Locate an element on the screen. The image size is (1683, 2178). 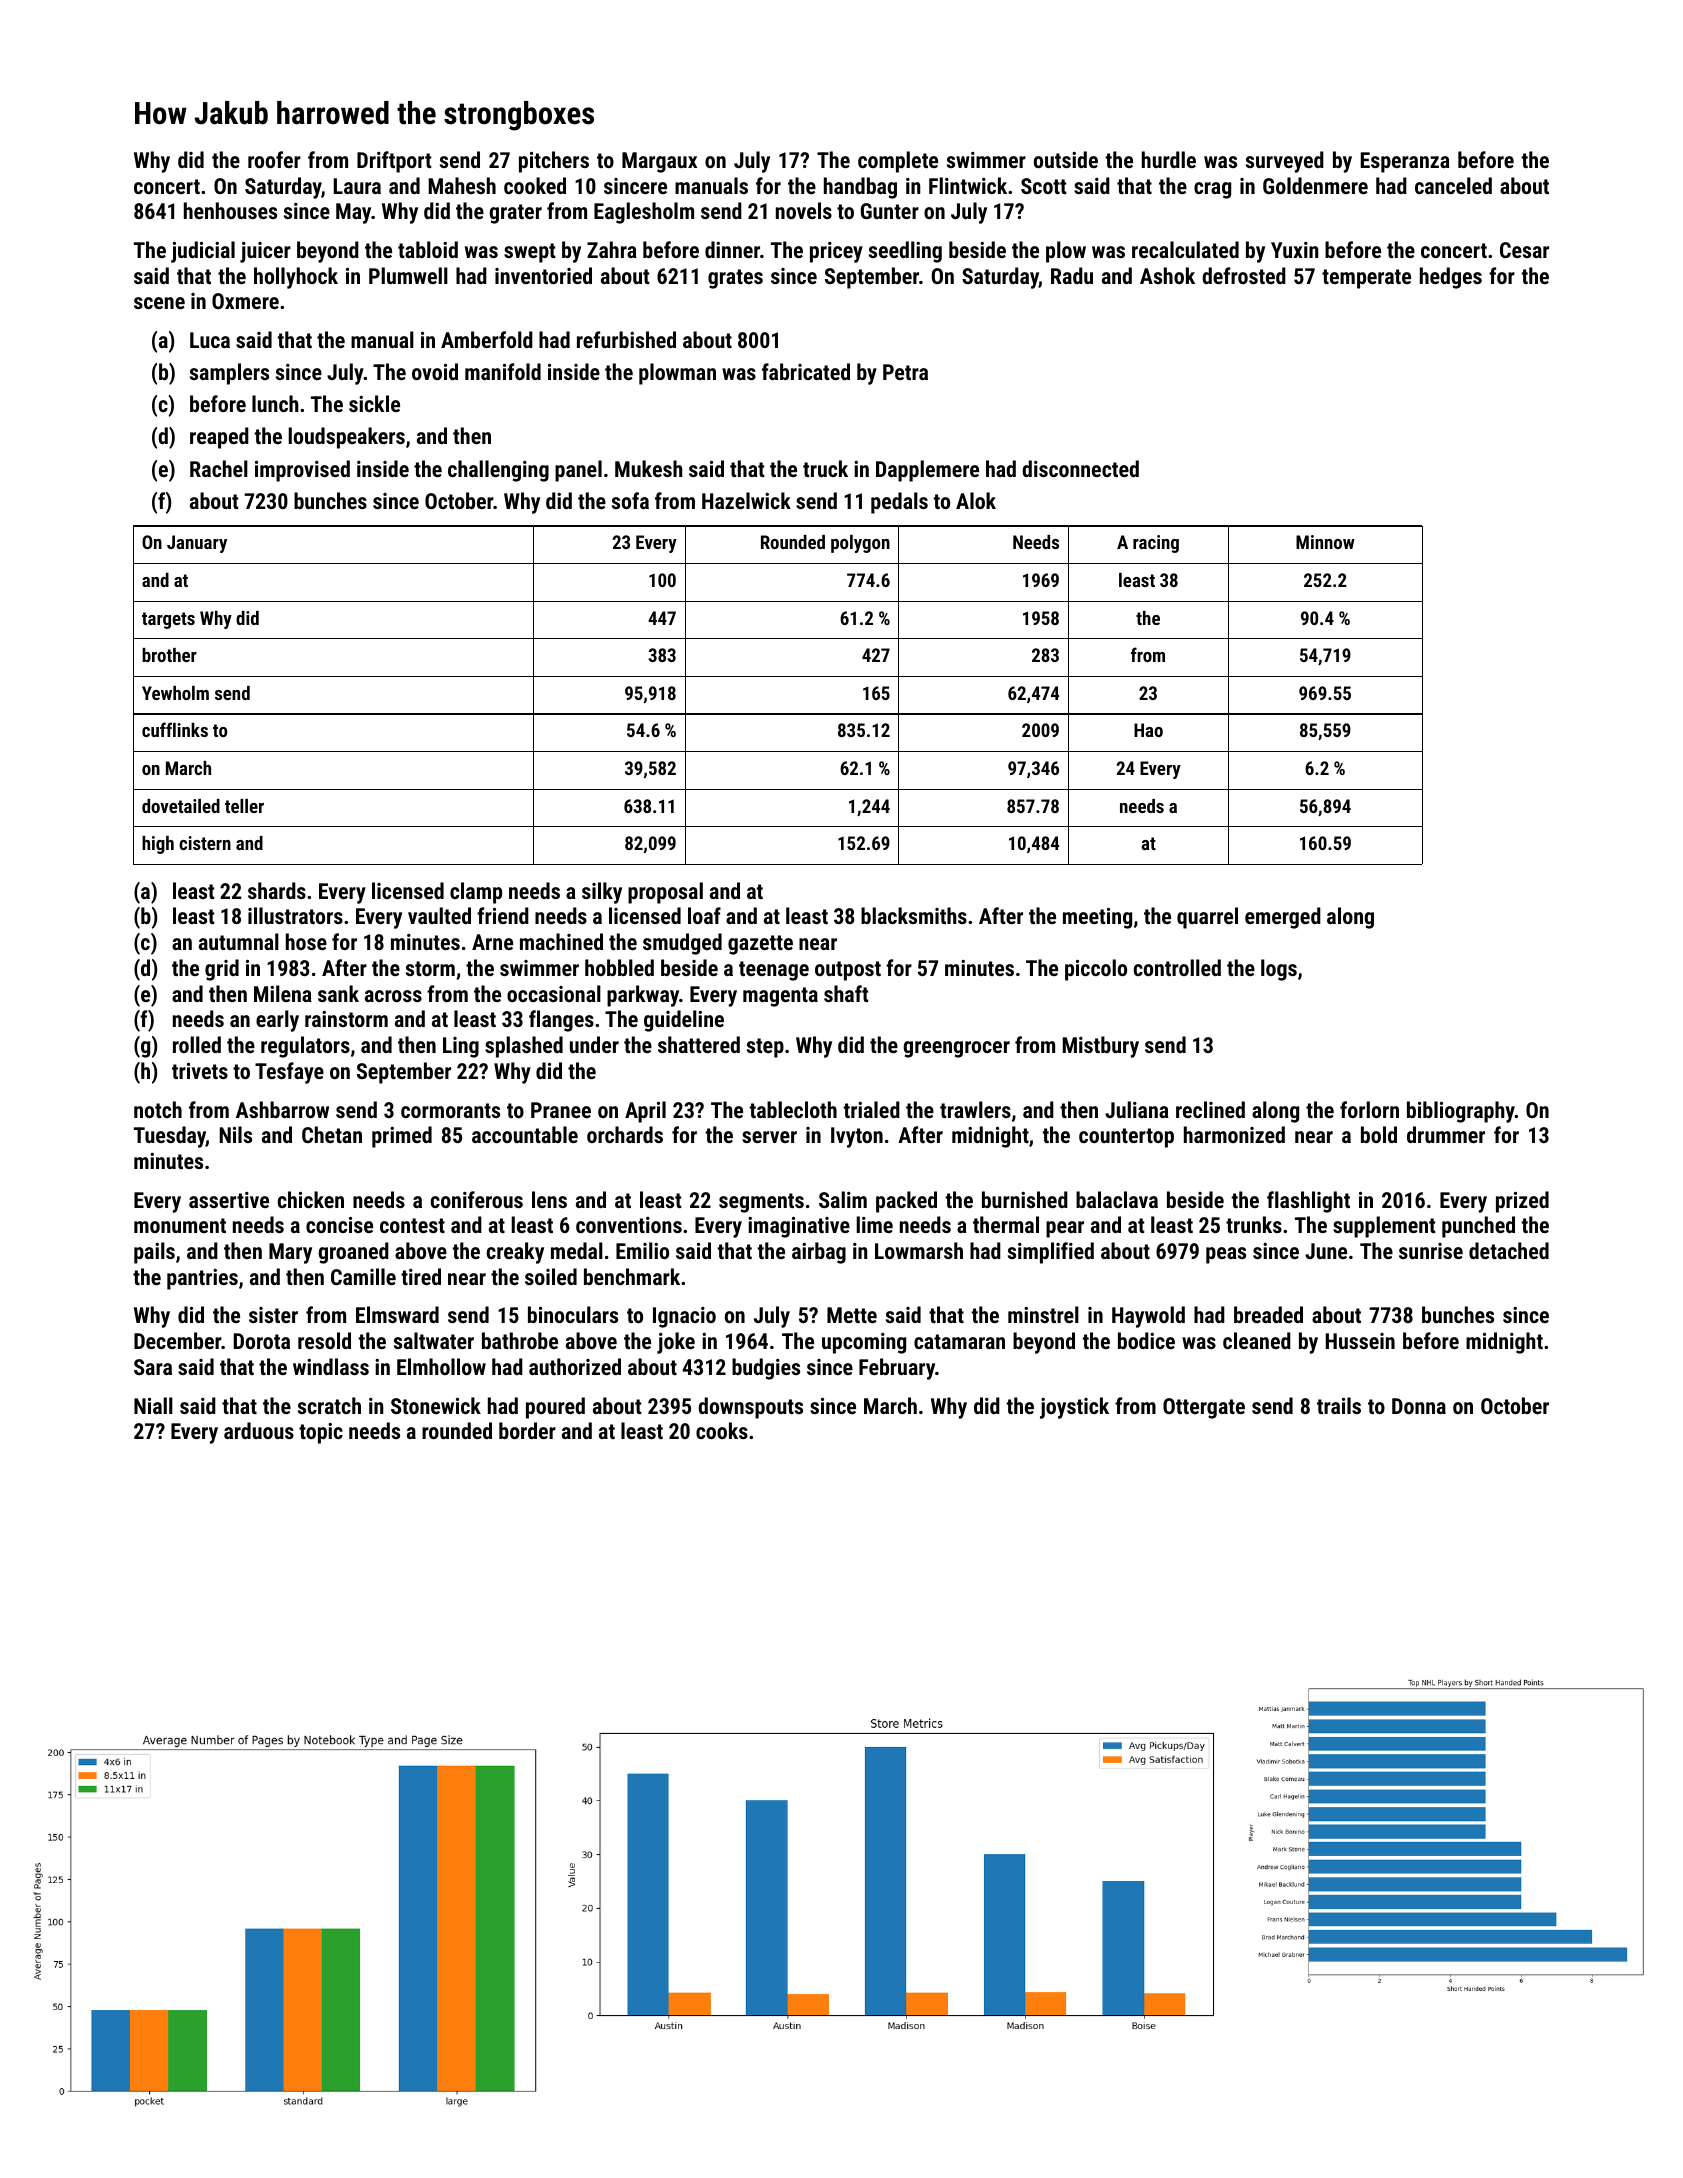
Minnow is located at coordinates (1325, 542).
